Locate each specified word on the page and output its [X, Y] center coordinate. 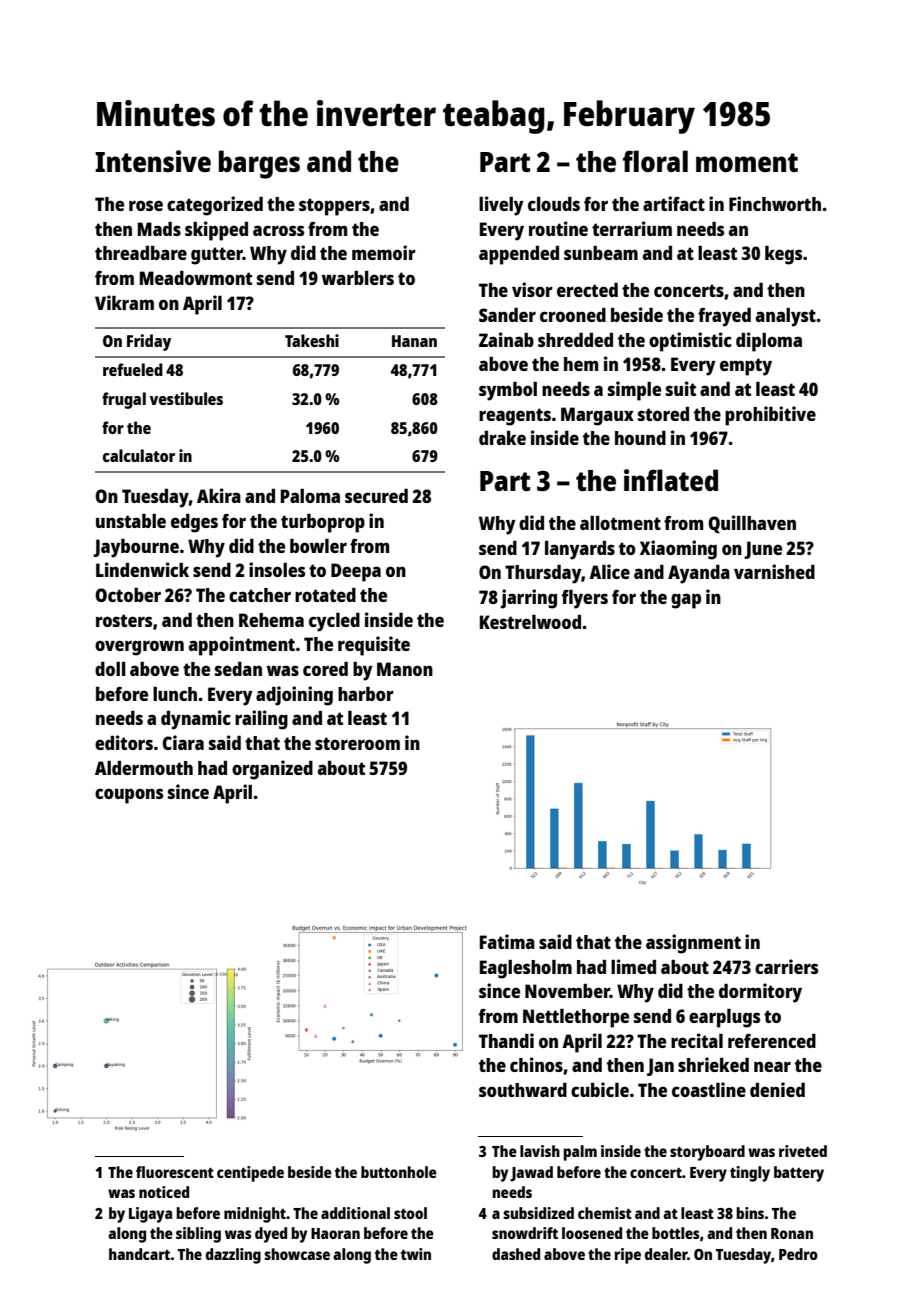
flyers [585, 599]
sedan [238, 669]
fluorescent [175, 1172]
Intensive [153, 161]
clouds [554, 204]
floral [655, 161]
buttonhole [399, 1172]
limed [633, 966]
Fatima [507, 941]
